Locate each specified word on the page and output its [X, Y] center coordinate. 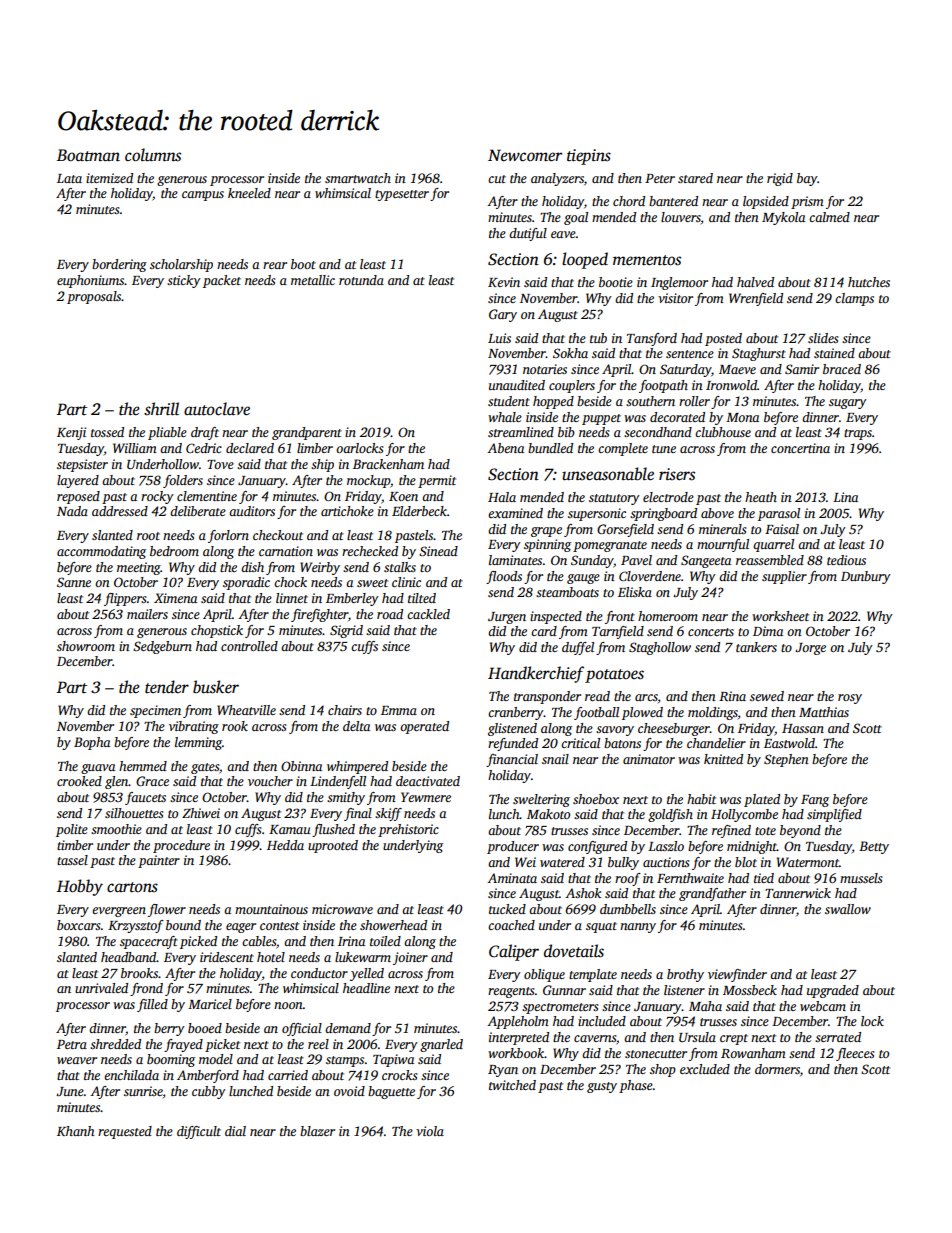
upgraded [833, 991]
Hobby [80, 887]
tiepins [589, 157]
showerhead [393, 925]
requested [125, 1132]
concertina [800, 448]
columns [153, 155]
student [509, 401]
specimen [155, 711]
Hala [502, 497]
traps [858, 434]
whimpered [357, 767]
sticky [184, 281]
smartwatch [358, 178]
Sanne [74, 582]
